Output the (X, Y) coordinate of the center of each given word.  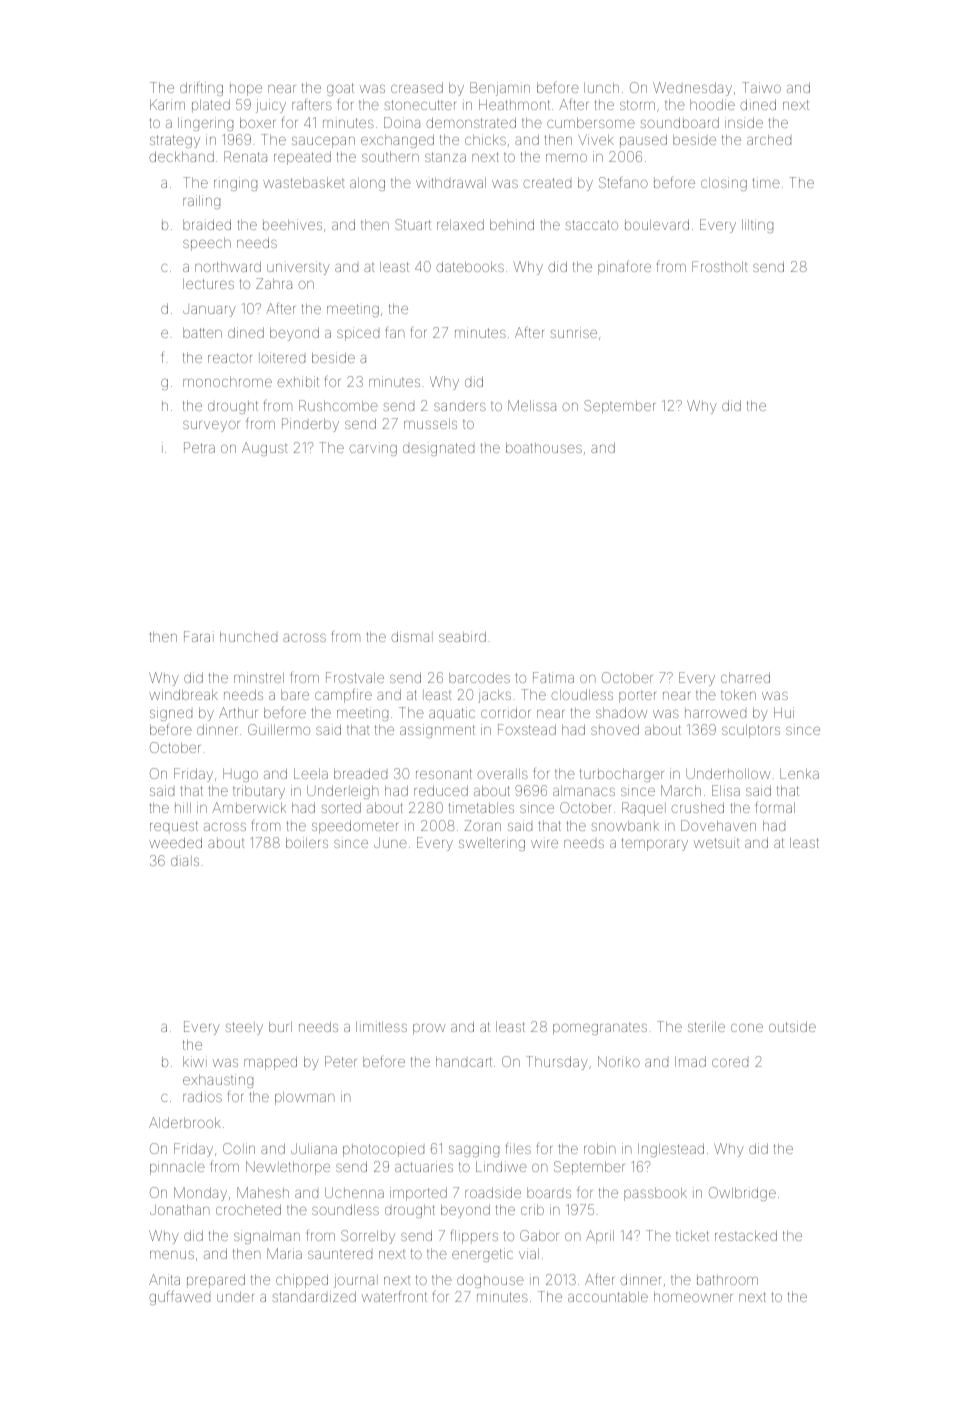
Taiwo (761, 87)
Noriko (619, 1061)
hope (246, 89)
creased (417, 87)
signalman (267, 1237)
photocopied (383, 1150)
